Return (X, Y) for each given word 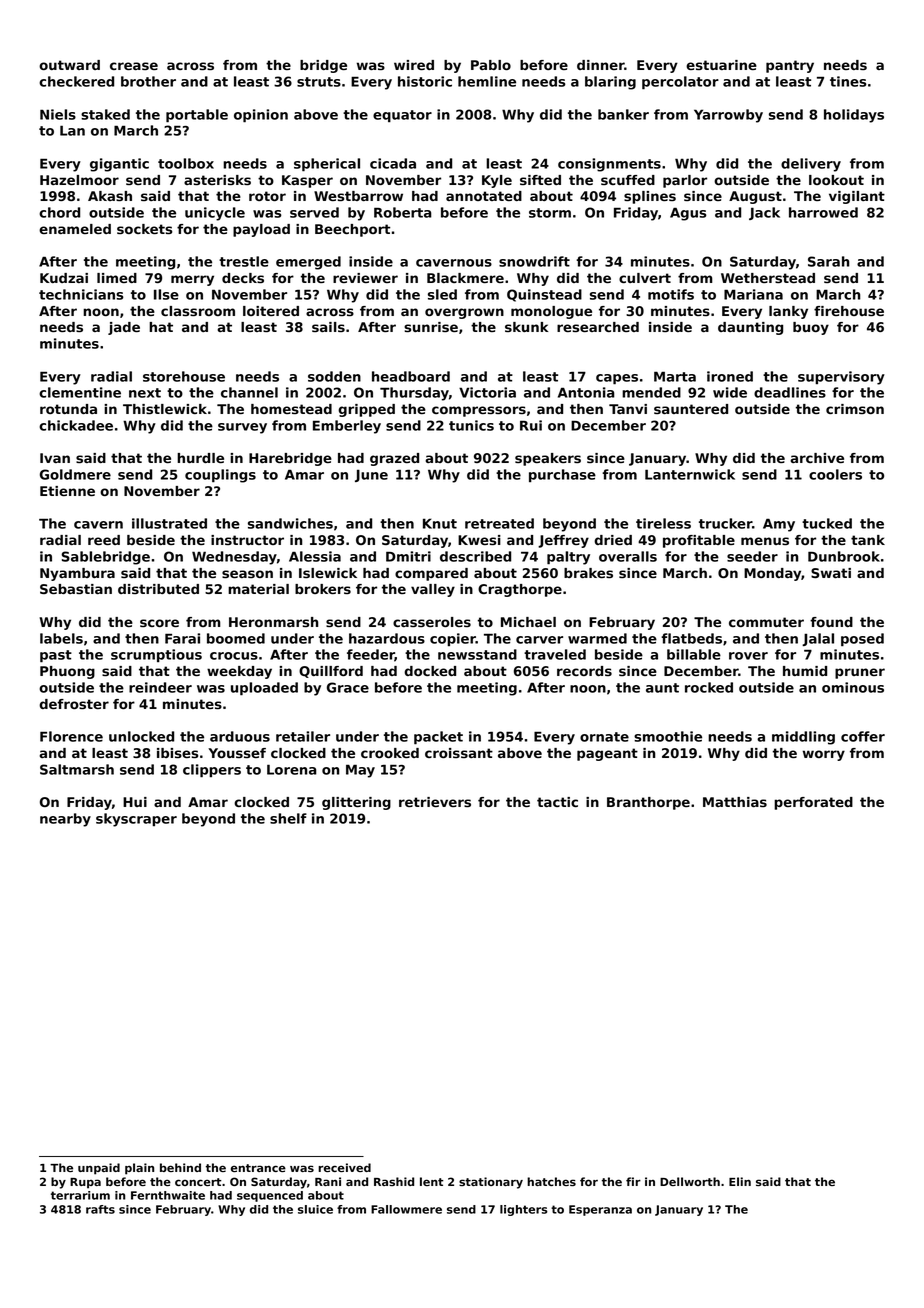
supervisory (841, 378)
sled (442, 294)
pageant (607, 754)
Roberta (403, 212)
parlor (685, 181)
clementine (80, 392)
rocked (709, 687)
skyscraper (136, 820)
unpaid (99, 1169)
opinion (261, 115)
